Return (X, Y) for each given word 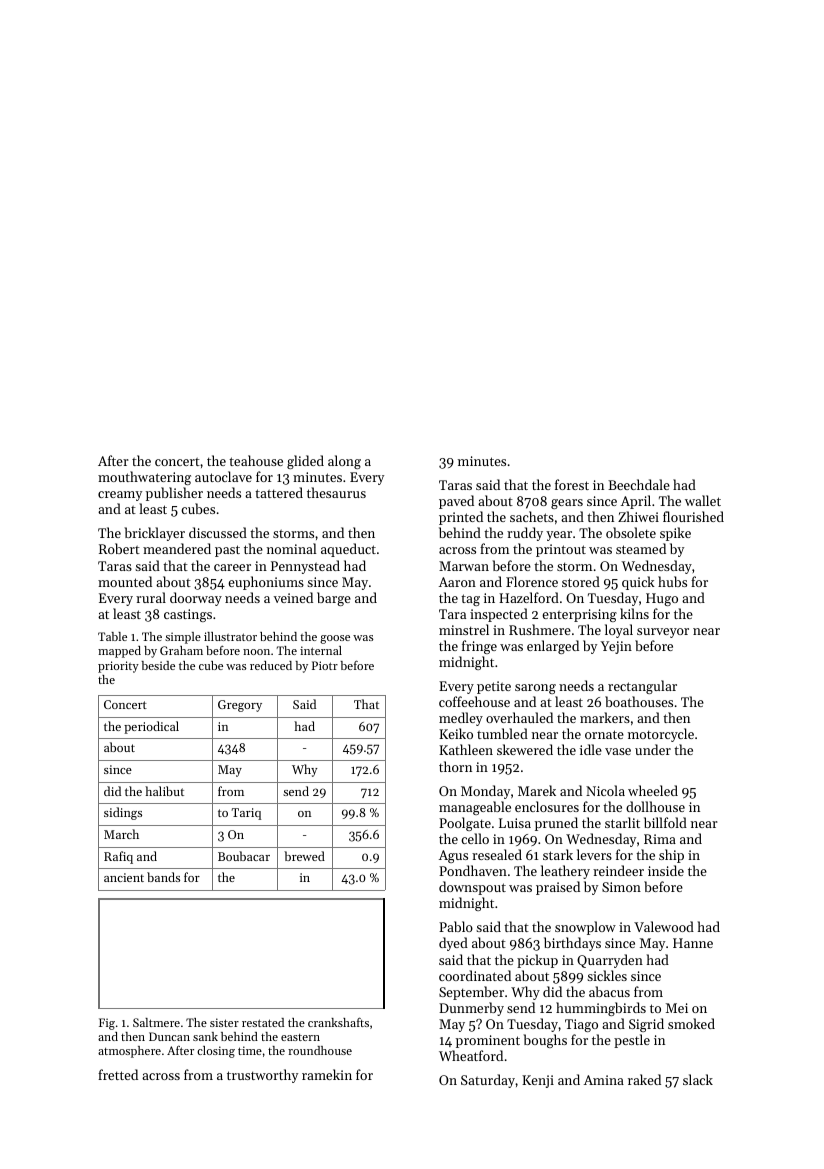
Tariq (246, 814)
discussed (218, 532)
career (232, 567)
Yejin (616, 647)
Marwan (464, 566)
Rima (660, 839)
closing (216, 1052)
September (471, 993)
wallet (703, 500)
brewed (304, 856)
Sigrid (646, 1025)
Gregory (240, 706)
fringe (479, 647)
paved (456, 502)
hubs (672, 581)
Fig (107, 1024)
